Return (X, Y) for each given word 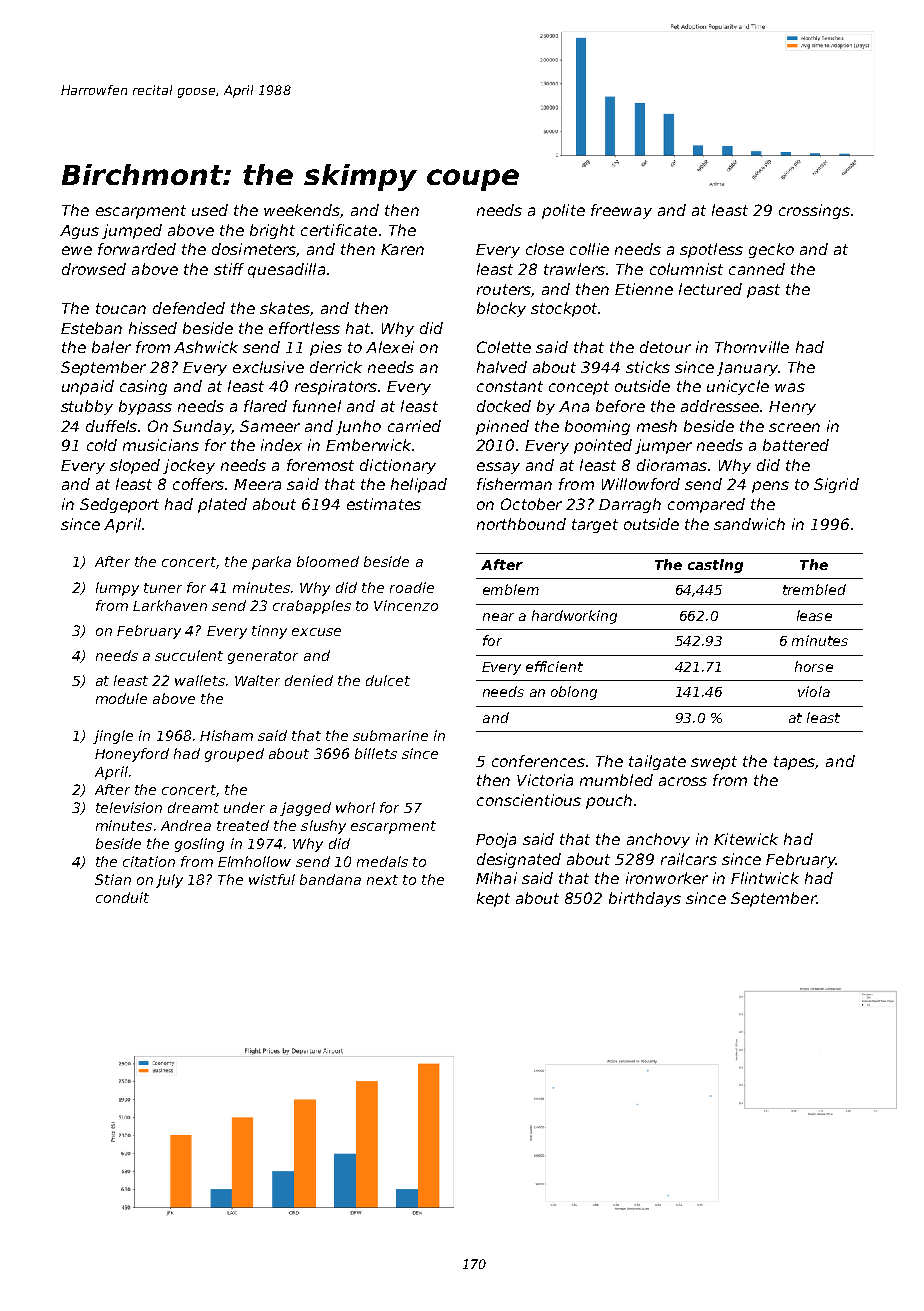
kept (493, 899)
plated (222, 505)
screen (794, 427)
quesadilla (286, 270)
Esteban (91, 328)
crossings (814, 211)
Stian (113, 879)
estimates (384, 504)
